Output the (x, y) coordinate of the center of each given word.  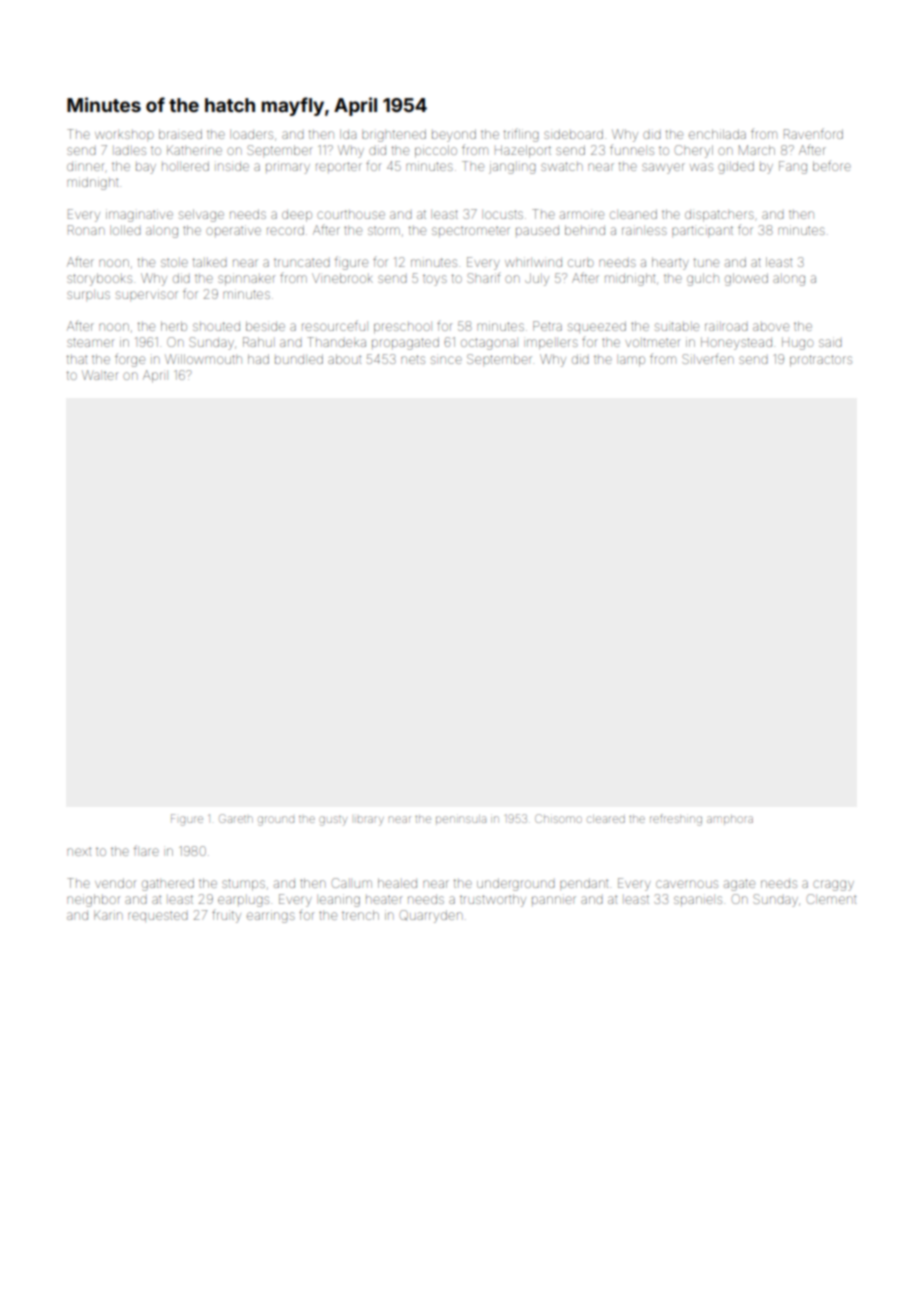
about (344, 359)
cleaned (633, 214)
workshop (124, 135)
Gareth (236, 818)
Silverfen (707, 359)
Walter (100, 375)
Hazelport (523, 151)
